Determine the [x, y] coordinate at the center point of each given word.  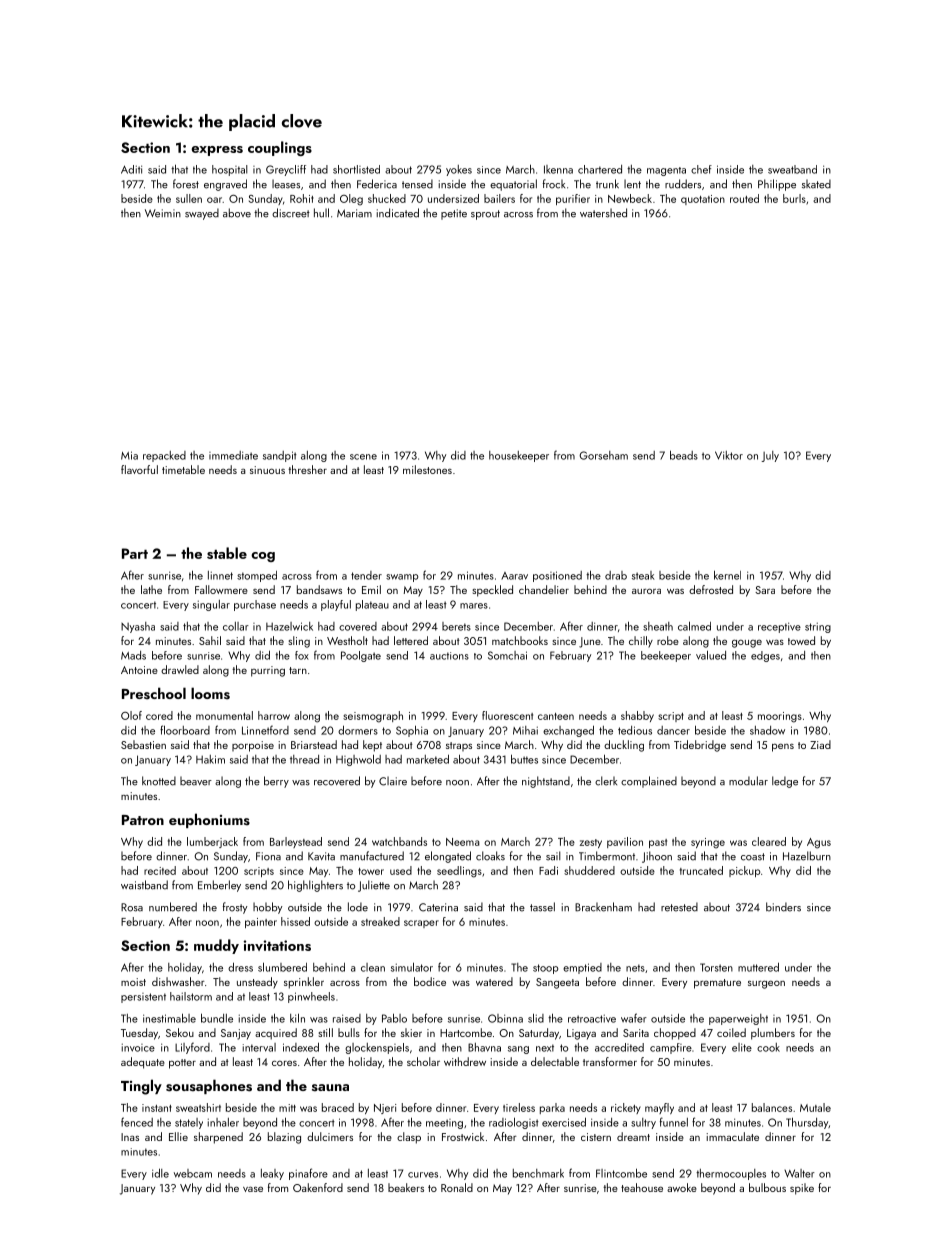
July [770, 456]
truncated [701, 870]
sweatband [792, 169]
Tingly [141, 1087]
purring [268, 671]
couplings [280, 148]
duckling [624, 746]
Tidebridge [700, 746]
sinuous [267, 470]
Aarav [514, 576]
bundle [217, 1018]
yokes [459, 170]
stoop [545, 969]
